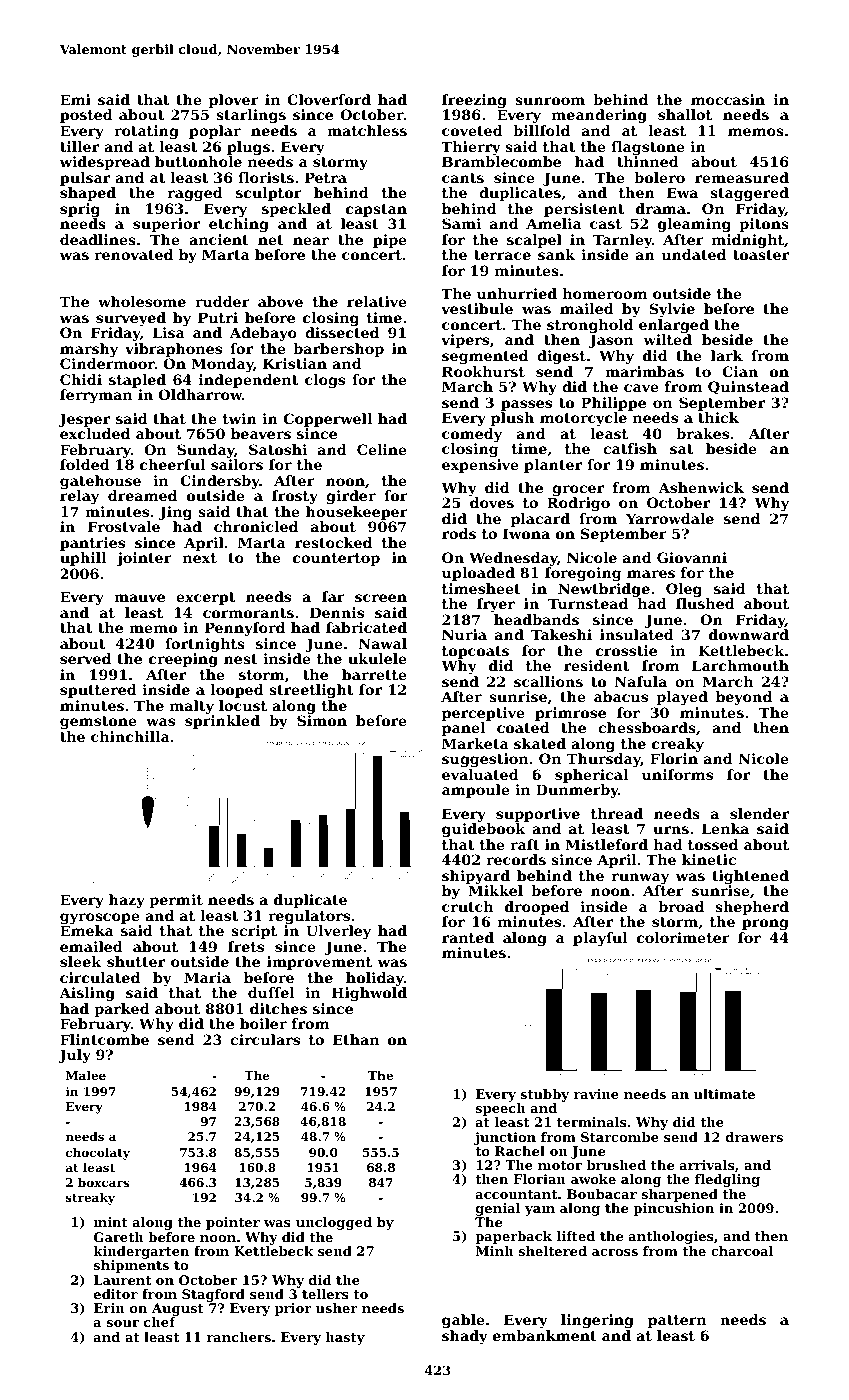 This image has height=1400, width=849. What do you see at coordinates (600, 939) in the image?
I see `playful` at bounding box center [600, 939].
